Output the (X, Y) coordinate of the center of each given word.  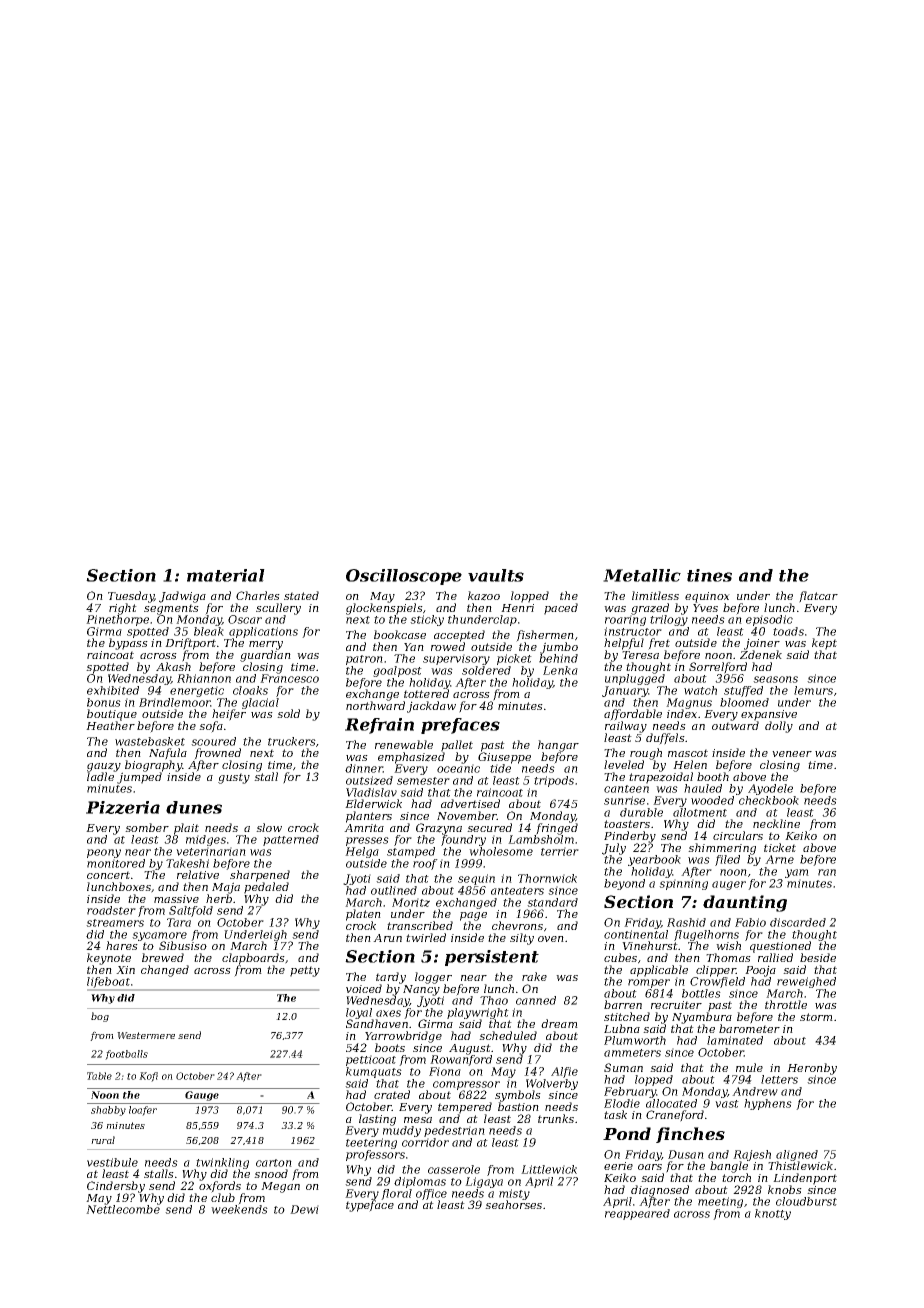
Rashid (686, 922)
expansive (769, 715)
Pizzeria (123, 807)
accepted (459, 636)
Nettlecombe (123, 1209)
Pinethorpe (117, 620)
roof (425, 864)
